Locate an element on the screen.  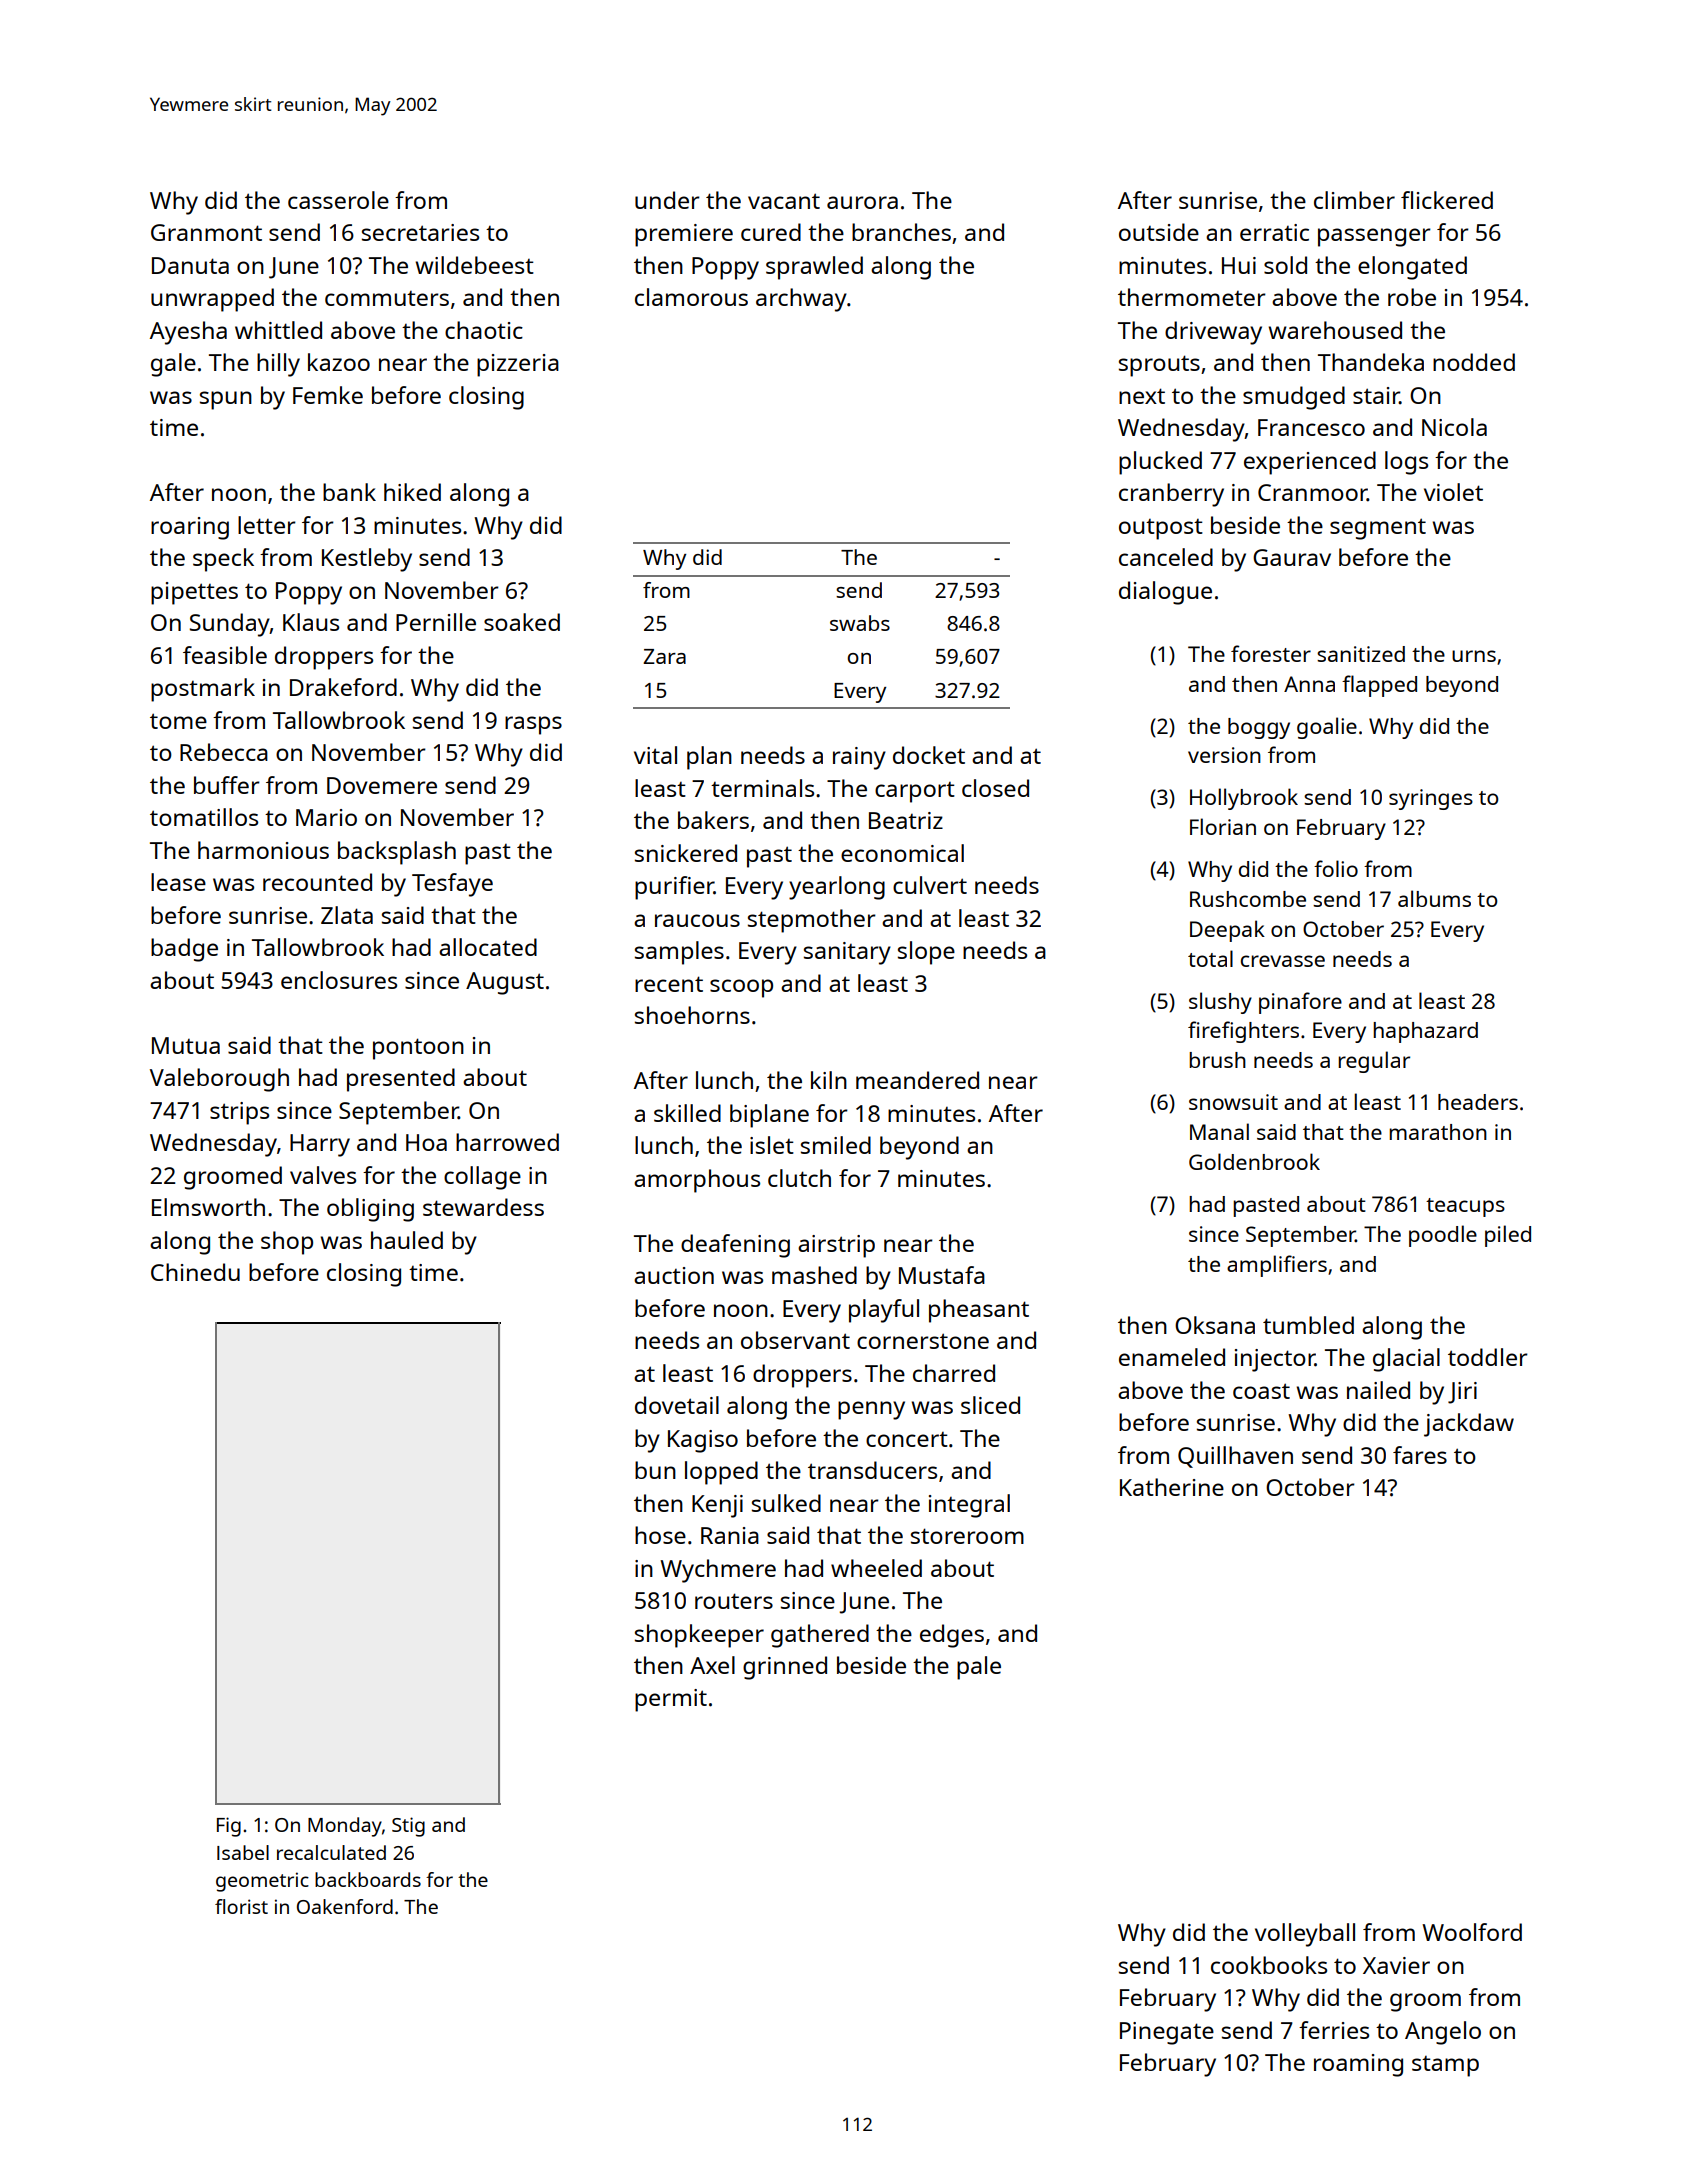
Danuta is located at coordinates (190, 265).
